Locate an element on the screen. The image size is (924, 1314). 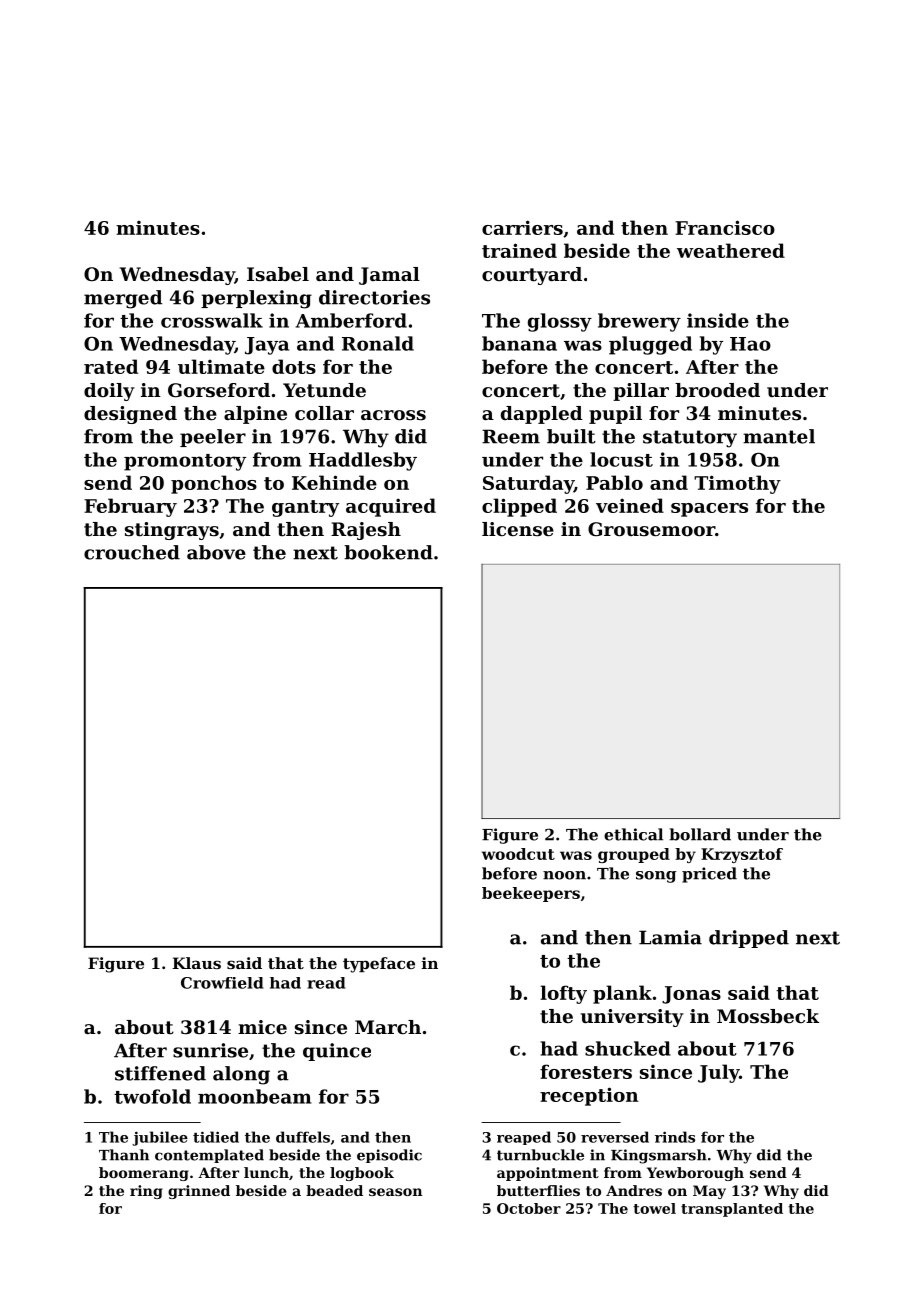
episodic is located at coordinates (389, 1156).
